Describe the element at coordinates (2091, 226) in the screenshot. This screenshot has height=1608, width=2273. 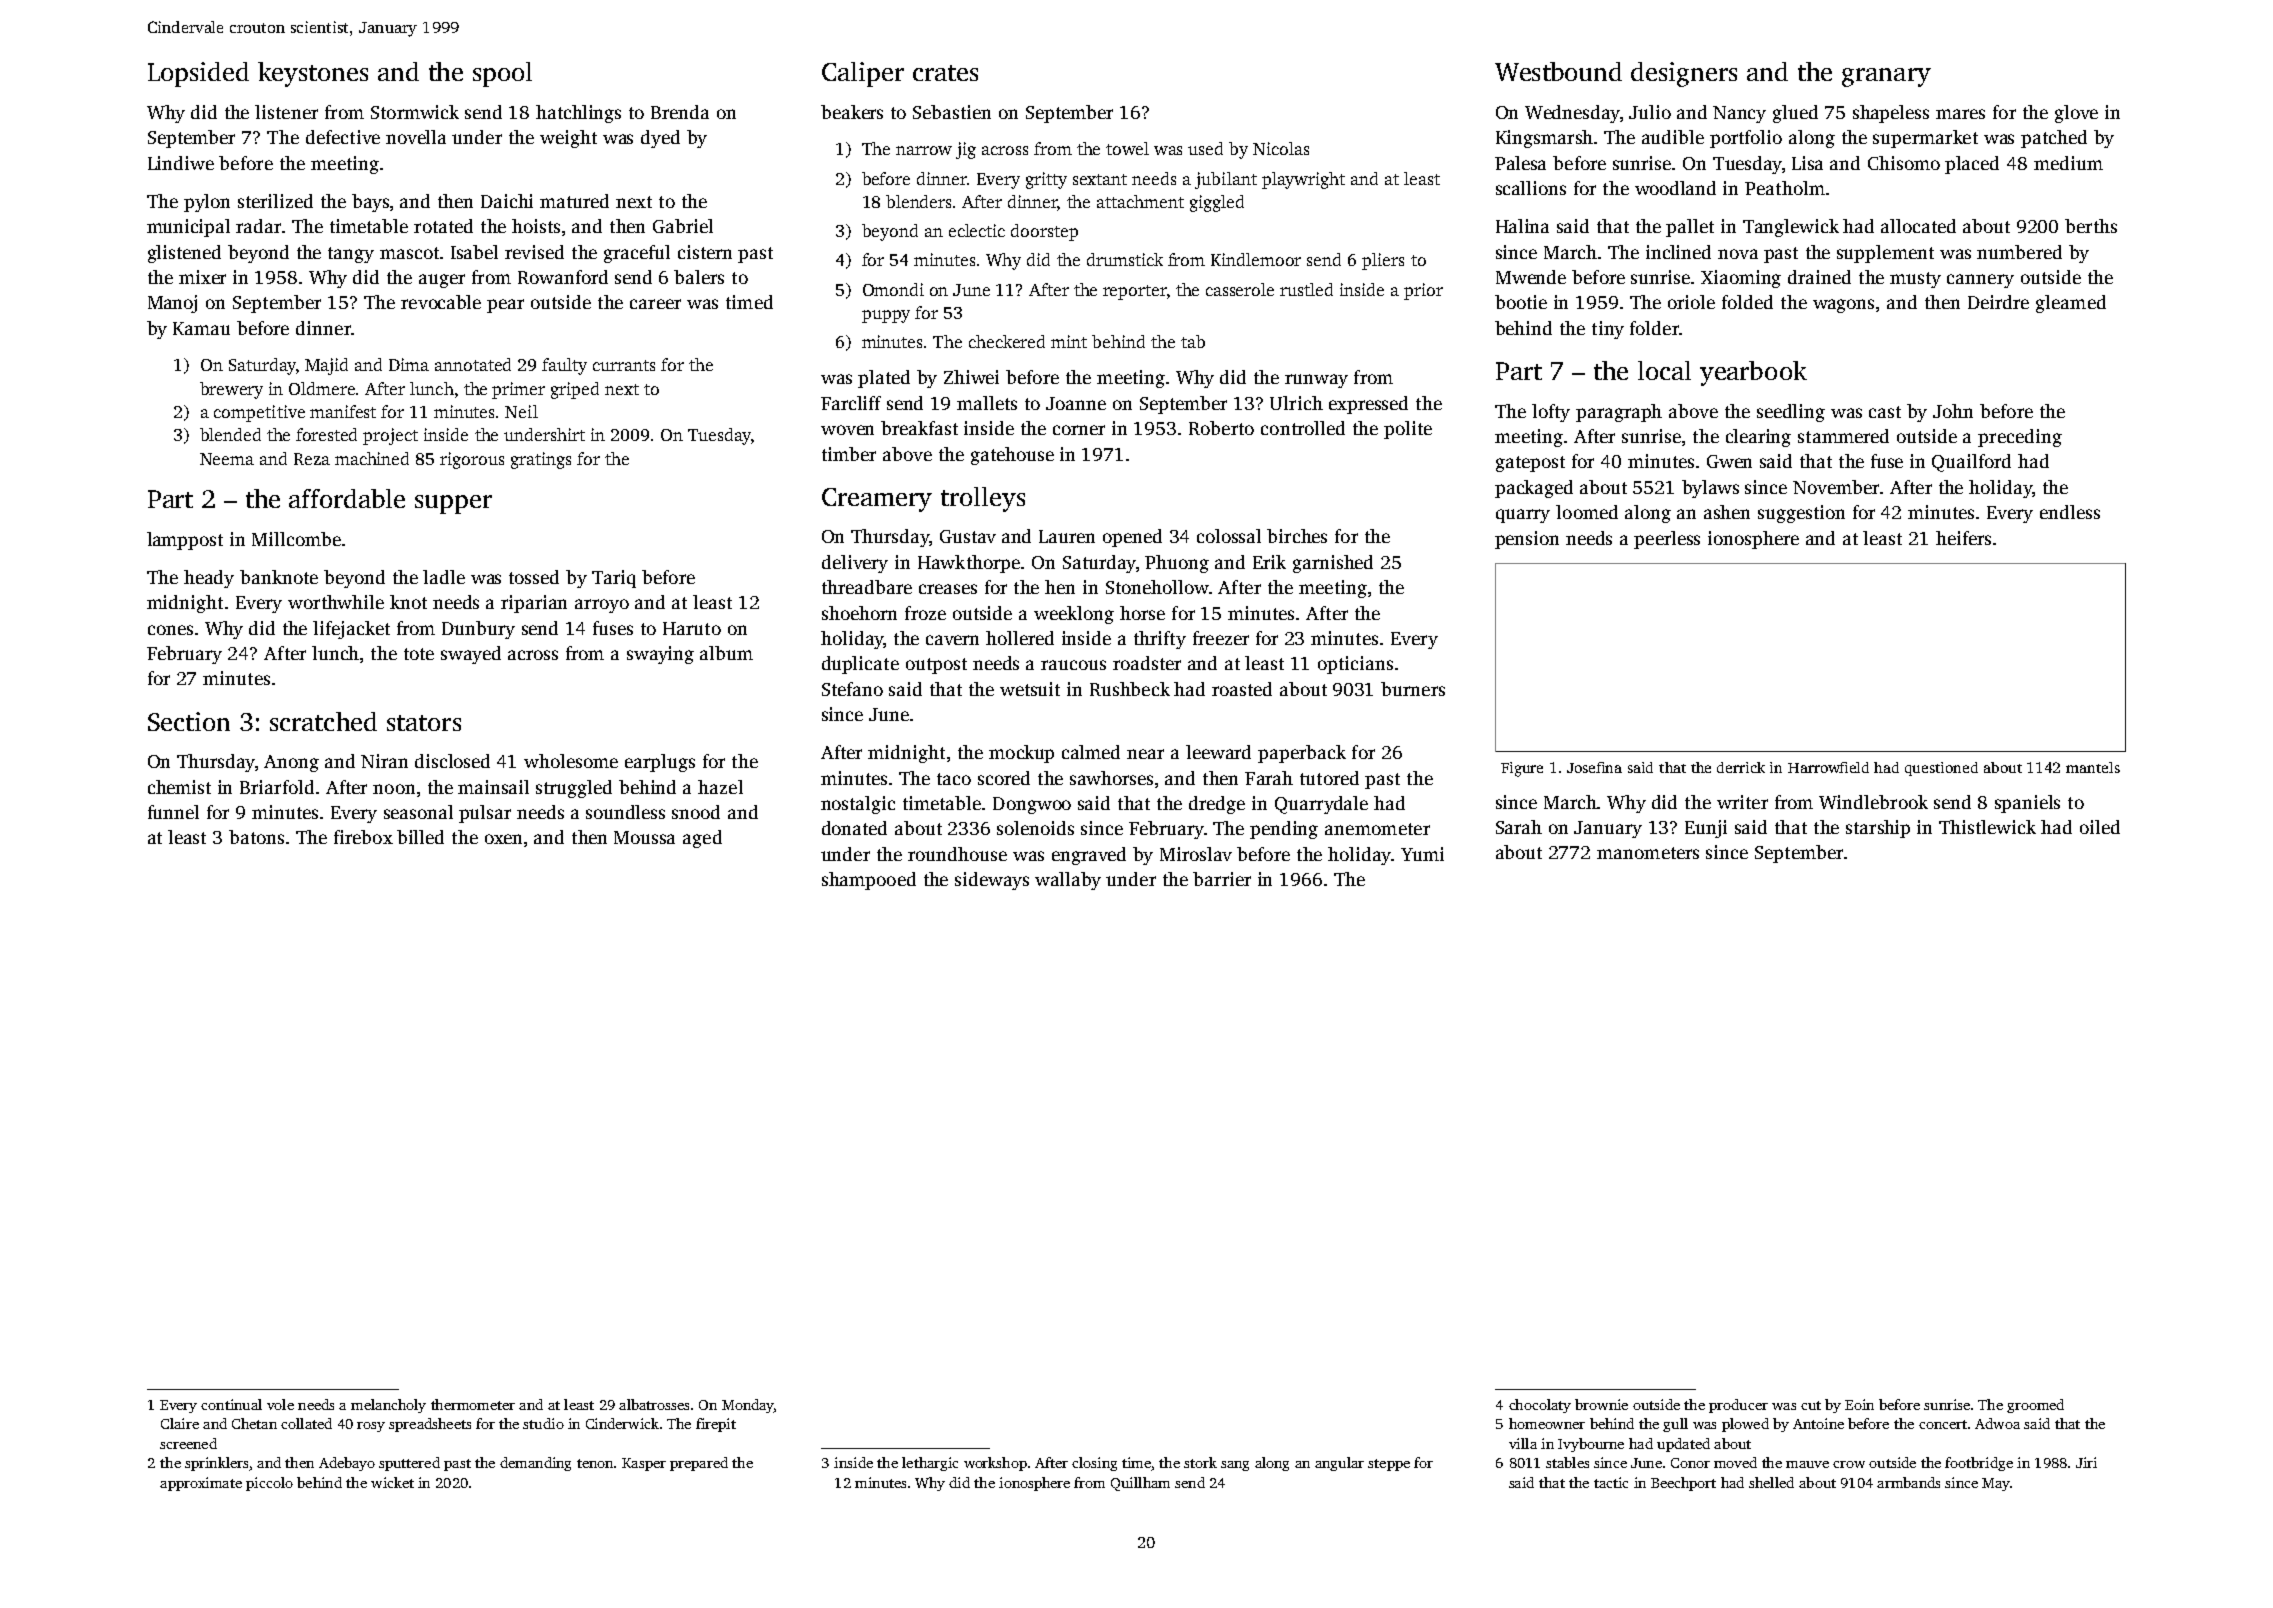
I see `berths` at that location.
